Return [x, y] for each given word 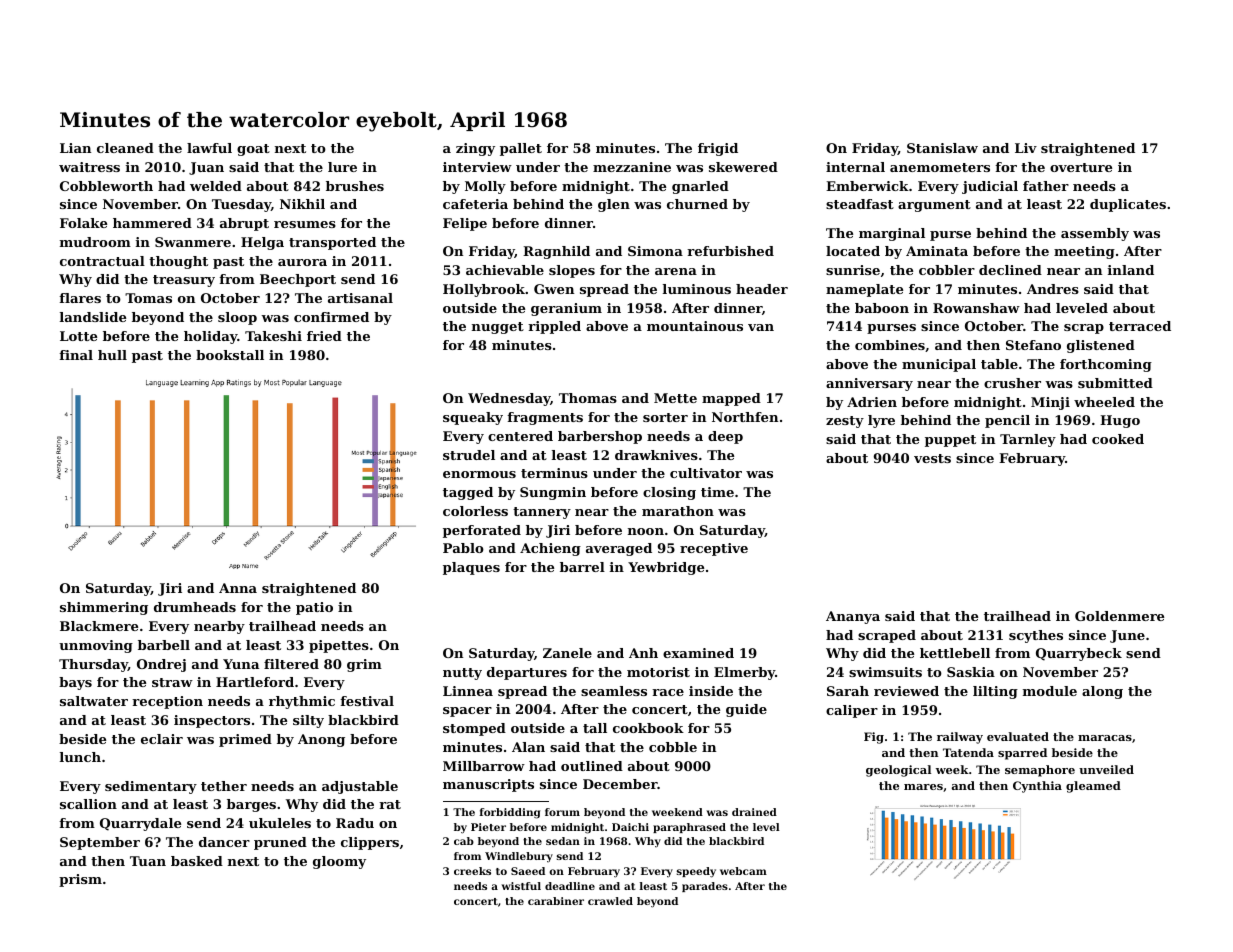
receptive [714, 549]
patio [314, 608]
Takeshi [273, 336]
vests [932, 458]
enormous [479, 474]
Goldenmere [1119, 616]
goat [253, 150]
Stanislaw [942, 148]
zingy [475, 149]
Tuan [148, 861]
